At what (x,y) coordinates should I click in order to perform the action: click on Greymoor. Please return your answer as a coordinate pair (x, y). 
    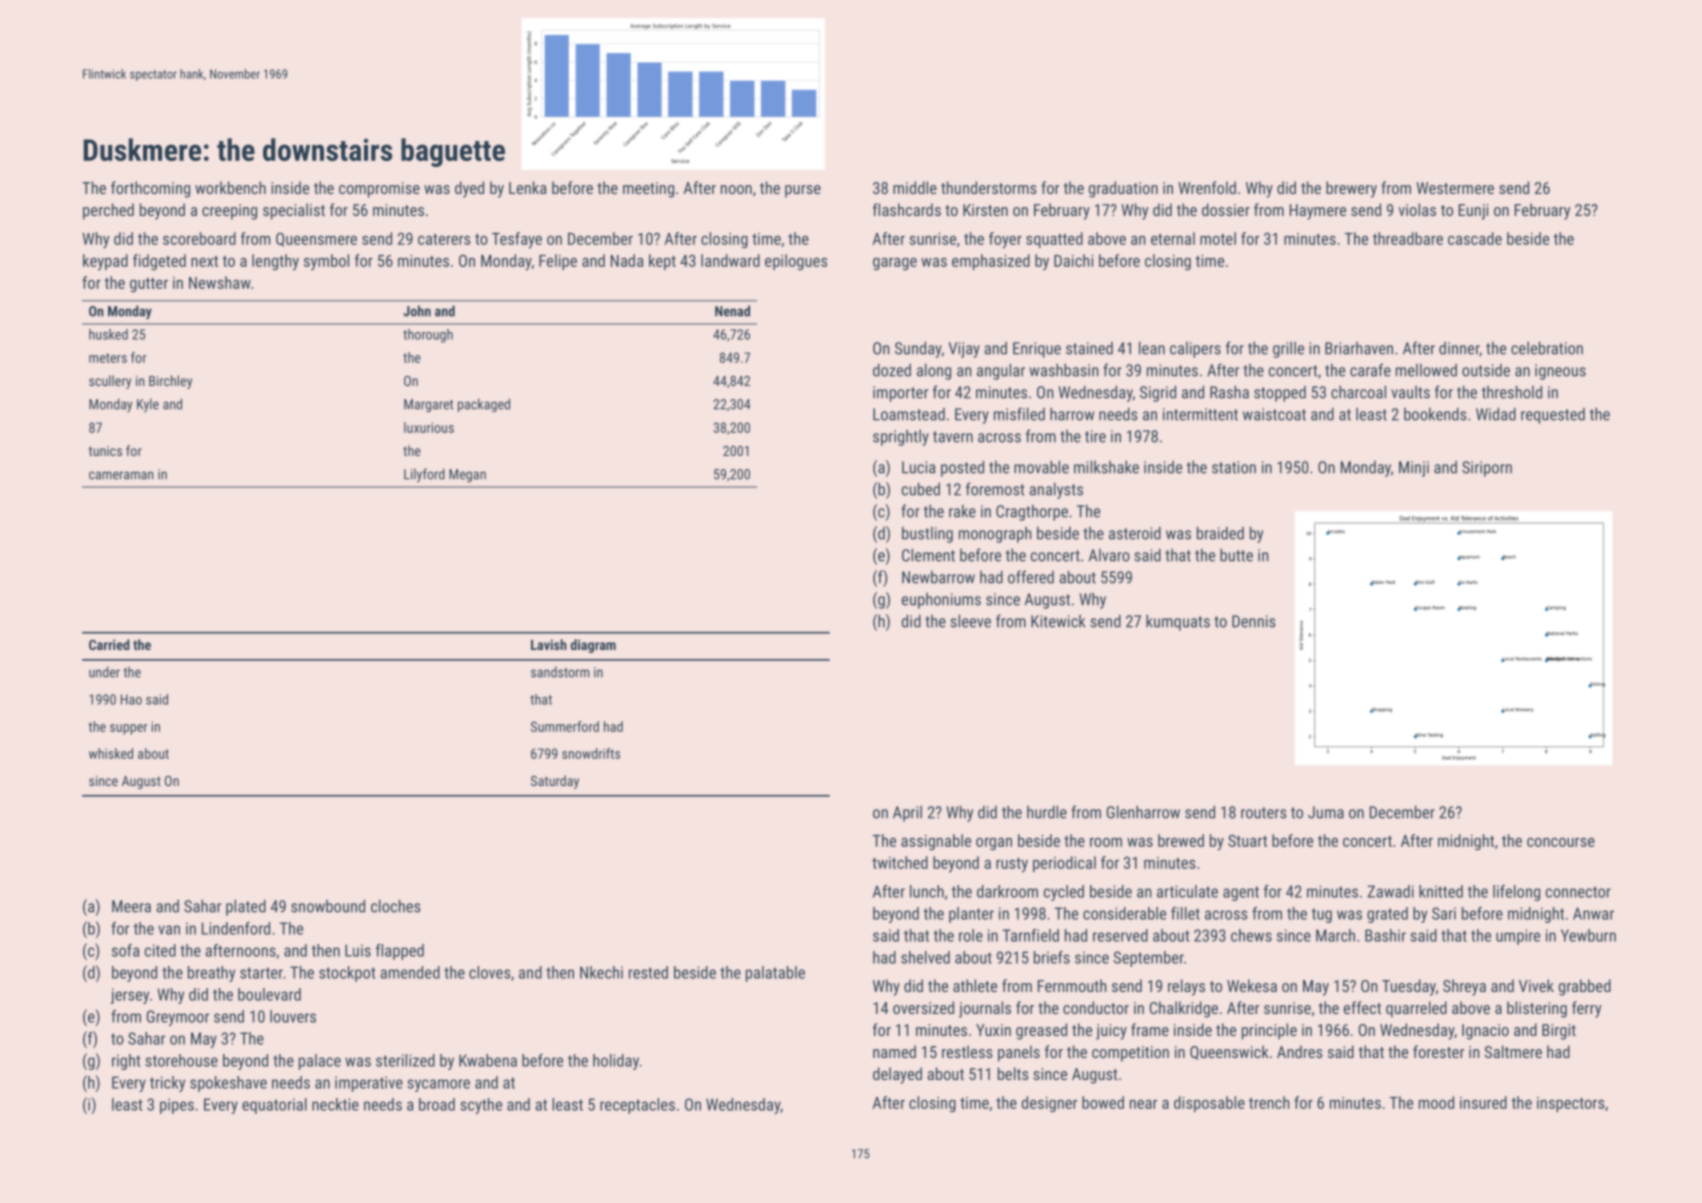
    Looking at the image, I should click on (178, 1018).
